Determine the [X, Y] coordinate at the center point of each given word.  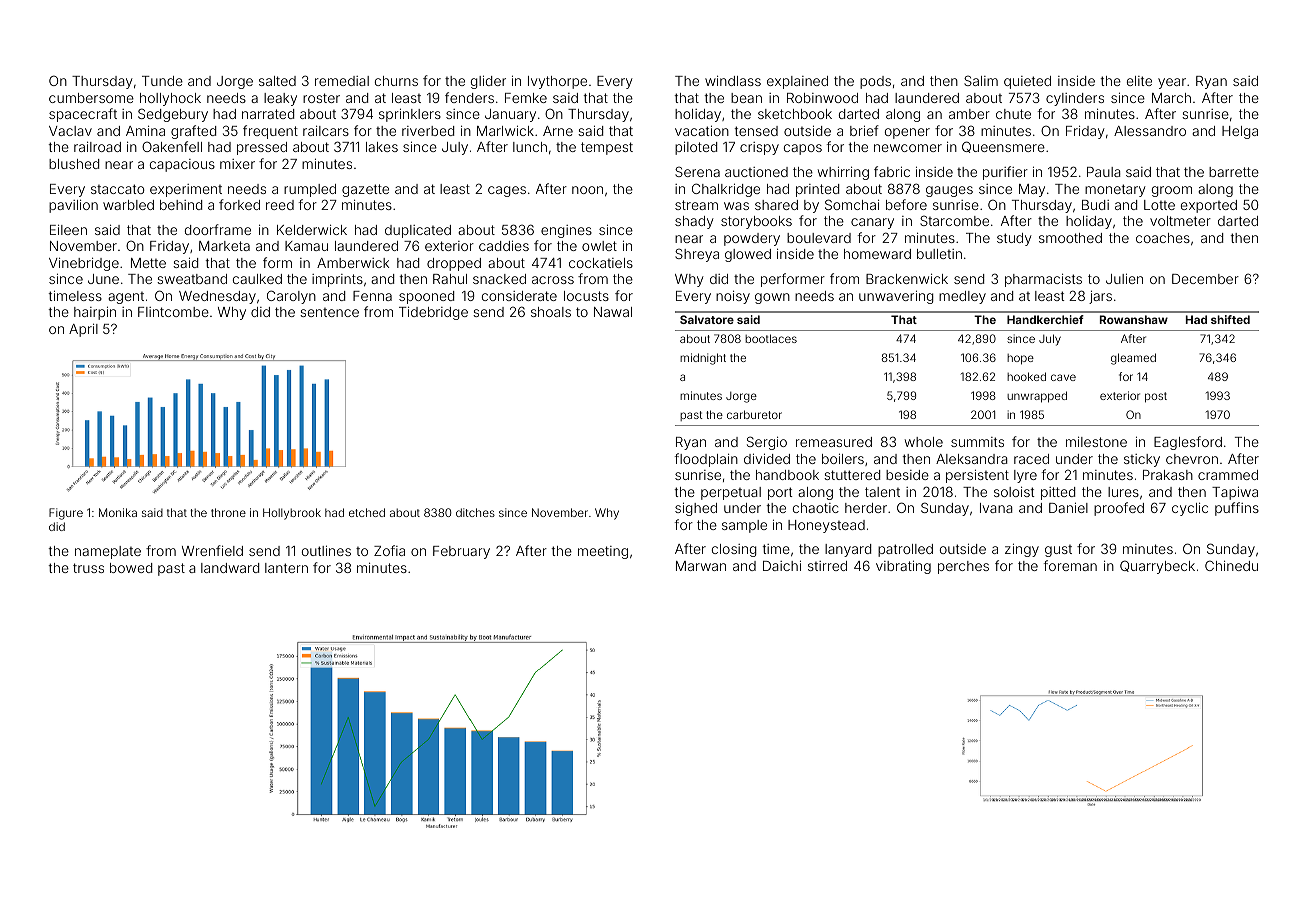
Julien [1124, 278]
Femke [526, 98]
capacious [182, 165]
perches [963, 567]
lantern [286, 568]
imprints [337, 280]
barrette [1234, 172]
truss [88, 568]
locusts [586, 296]
